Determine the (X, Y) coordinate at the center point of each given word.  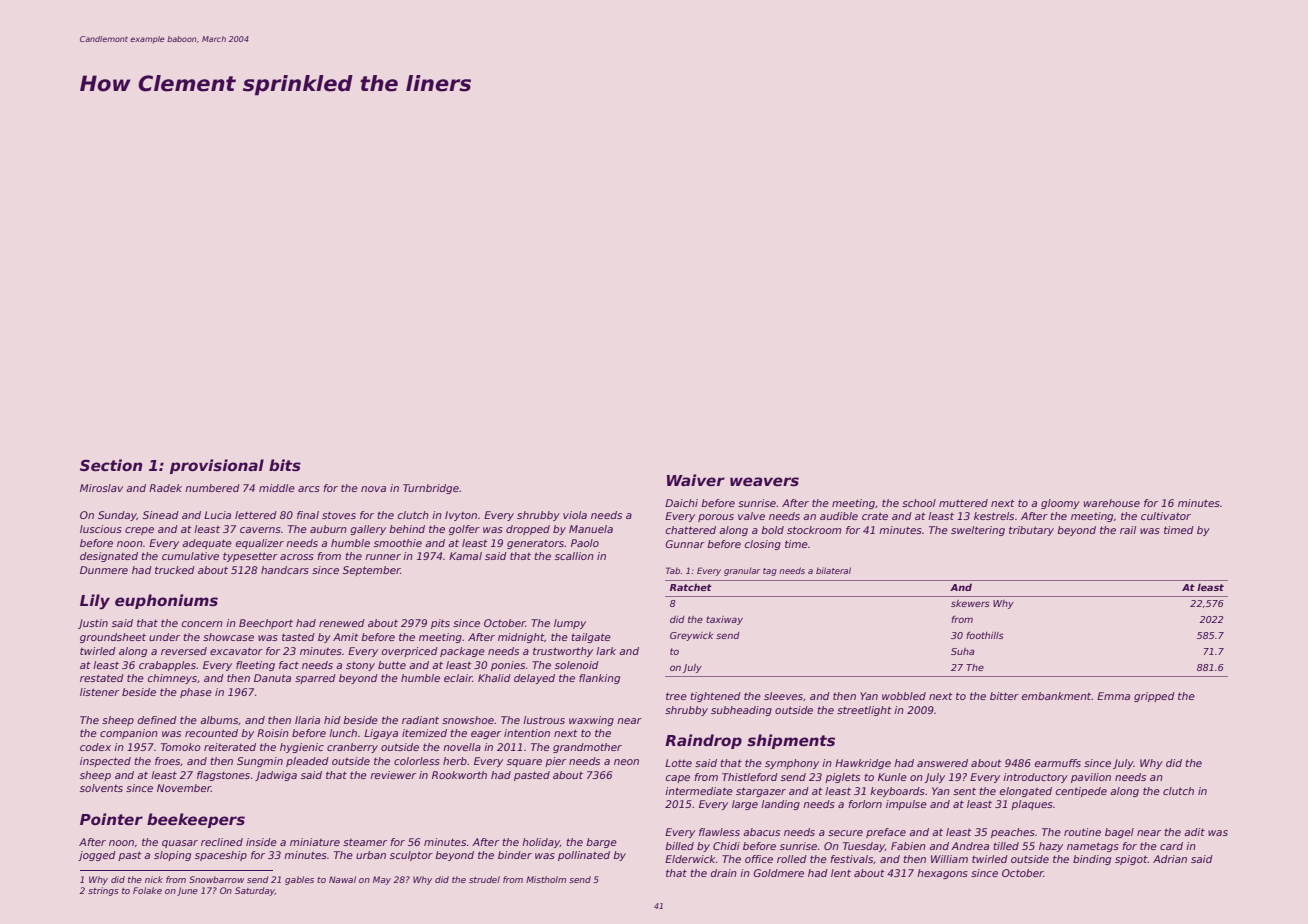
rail (1128, 530)
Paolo (585, 543)
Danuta (272, 678)
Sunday (117, 516)
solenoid (577, 665)
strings (103, 891)
